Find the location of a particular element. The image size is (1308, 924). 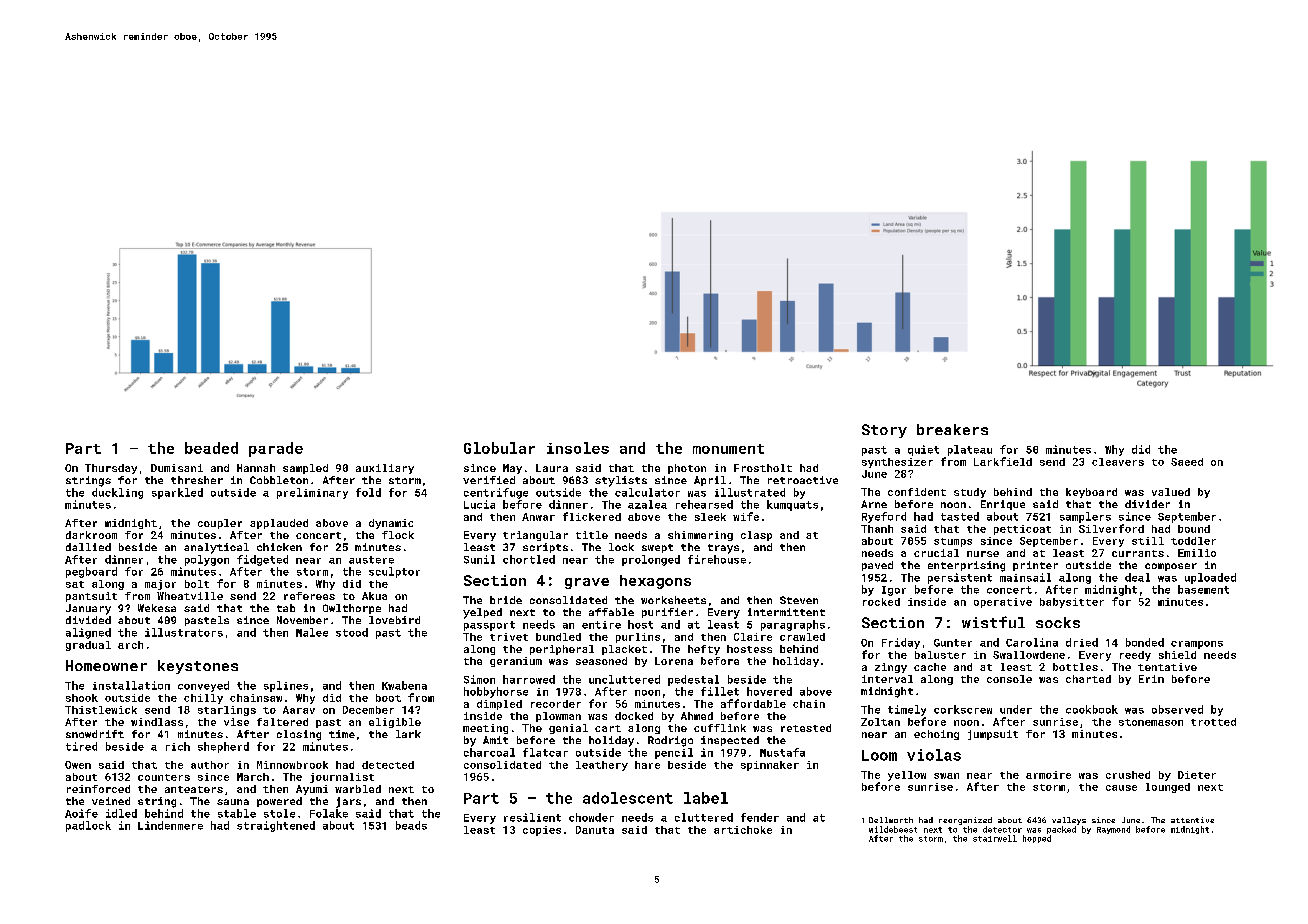

swept is located at coordinates (657, 548).
